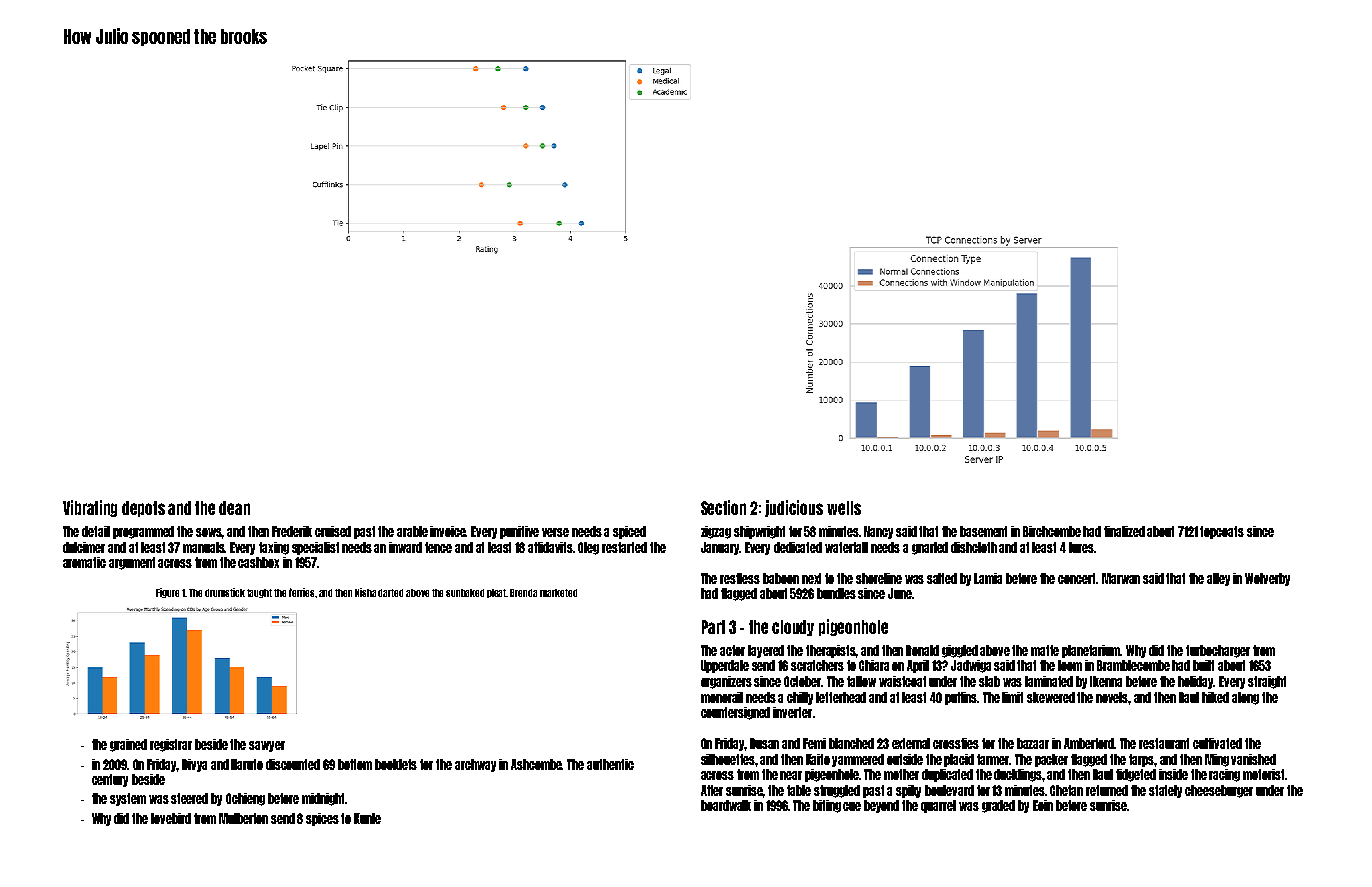 This image has height=887, width=1372. Describe the element at coordinates (209, 533) in the image. I see `sows` at that location.
